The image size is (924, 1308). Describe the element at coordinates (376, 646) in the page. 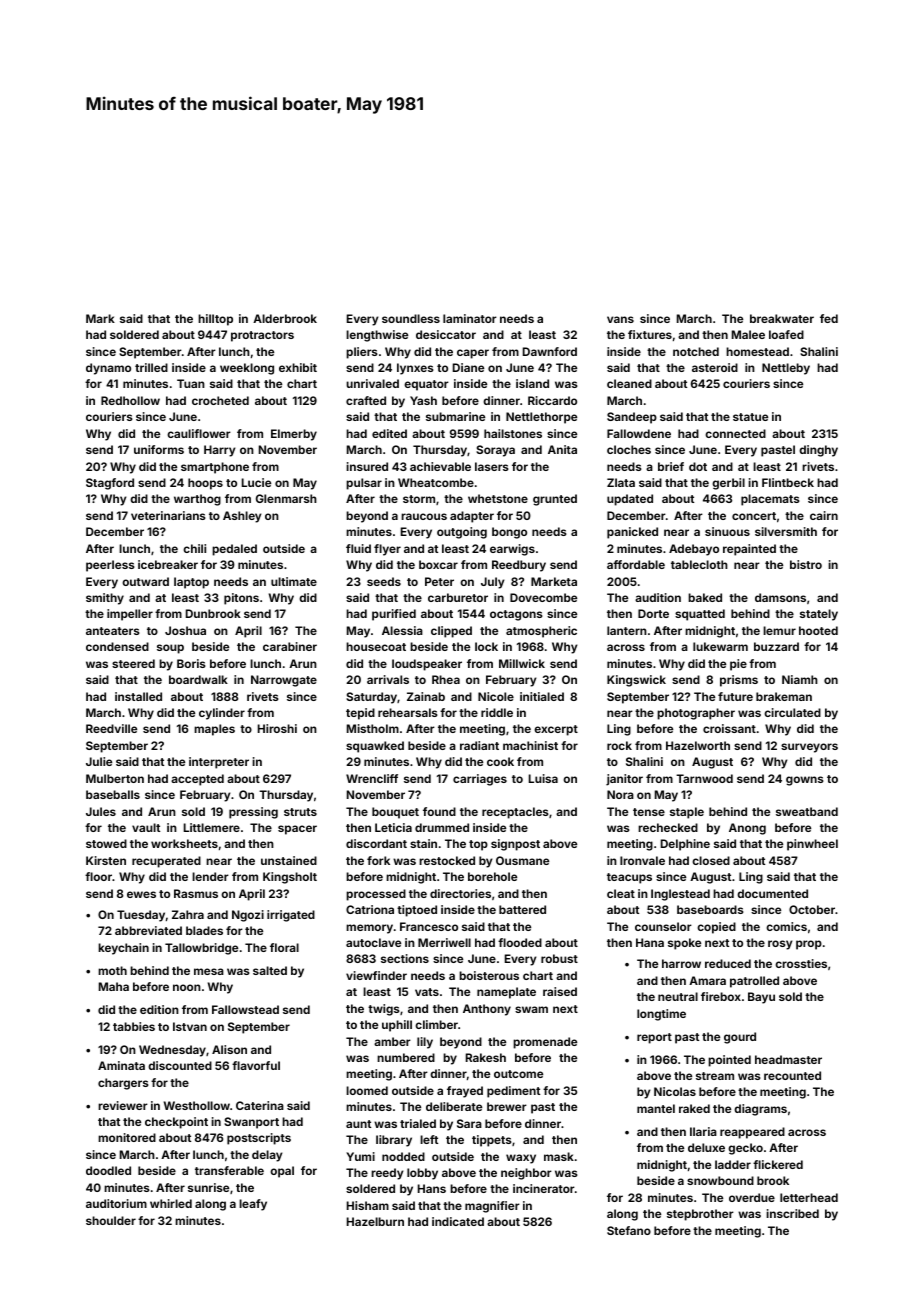

I see `housecoat` at that location.
